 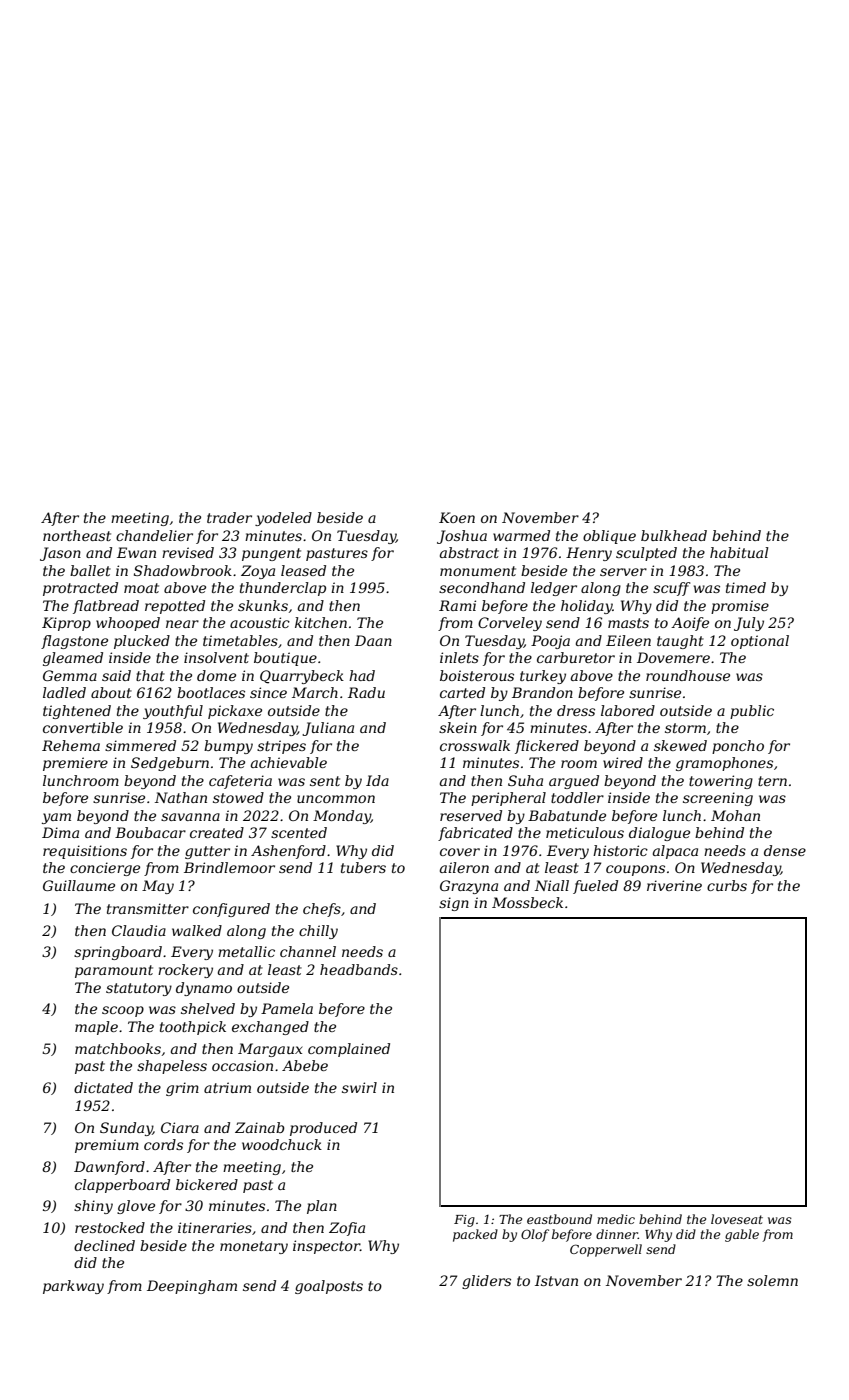 I want to click on Niall, so click(x=552, y=885).
